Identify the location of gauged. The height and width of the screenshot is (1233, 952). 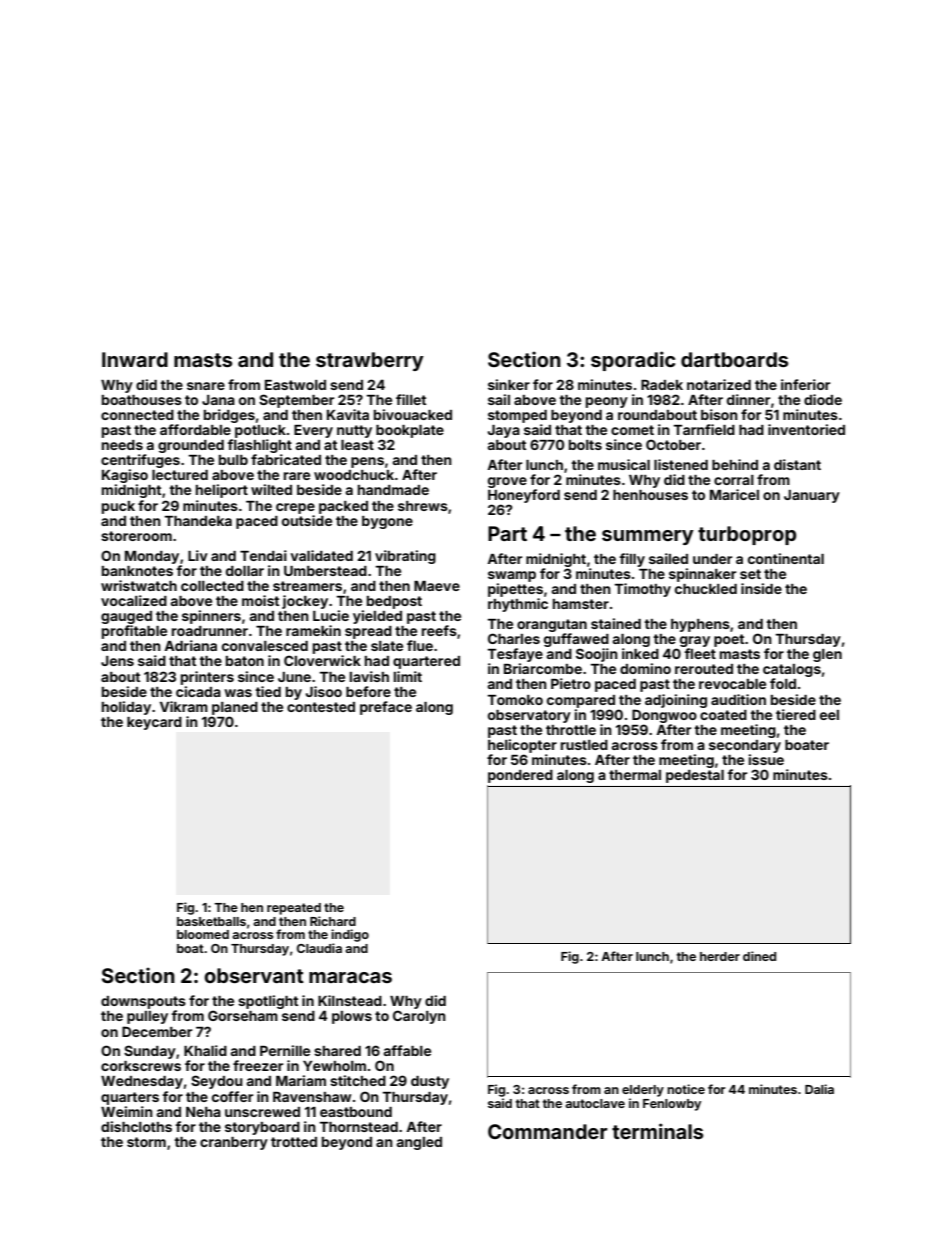
(126, 617).
